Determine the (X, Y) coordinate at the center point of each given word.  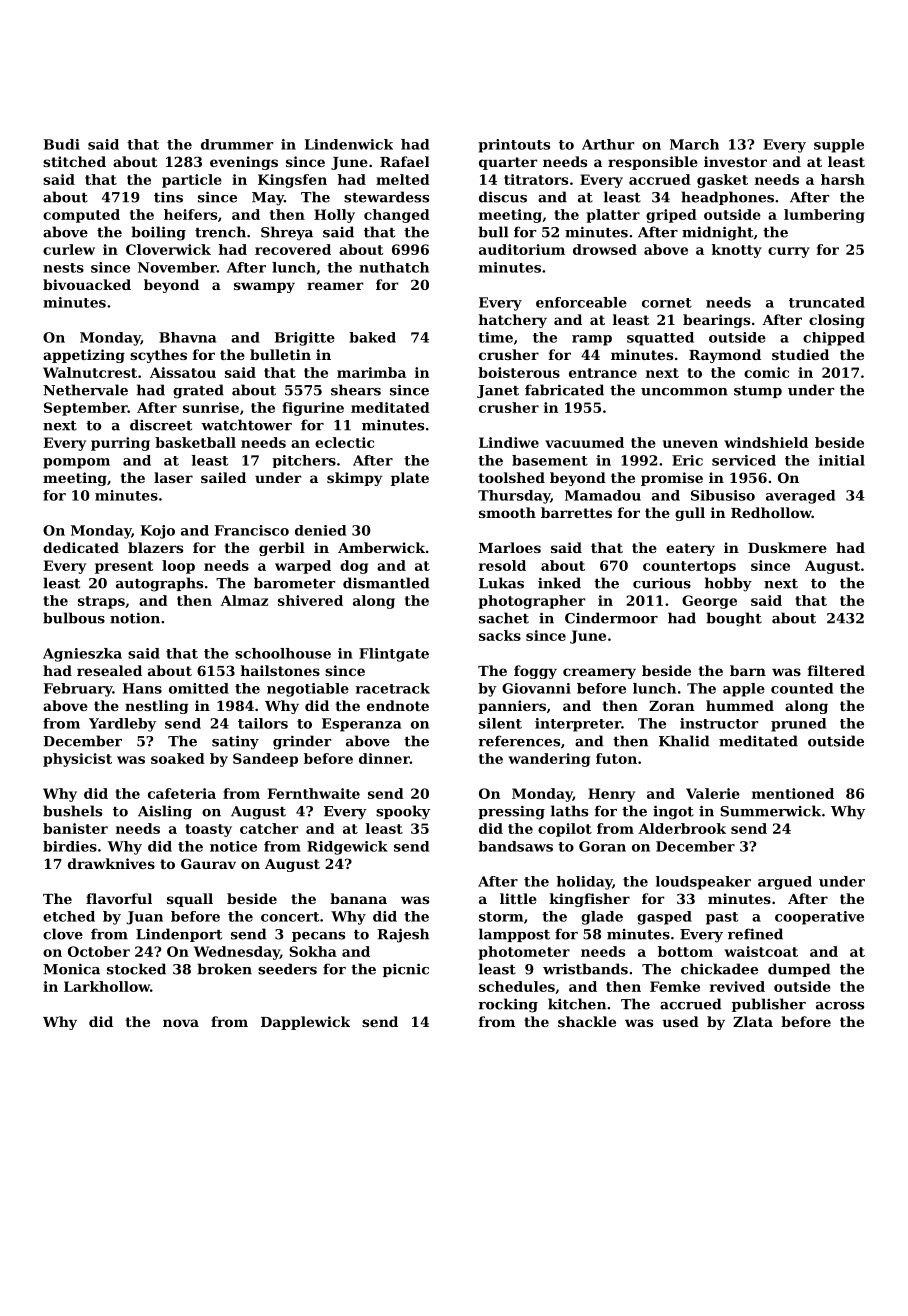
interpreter (578, 725)
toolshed (511, 477)
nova (181, 1023)
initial (842, 460)
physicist (77, 760)
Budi (62, 144)
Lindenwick (349, 144)
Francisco (252, 530)
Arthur (608, 144)
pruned (798, 725)
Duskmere (787, 547)
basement (550, 460)
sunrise (211, 407)
